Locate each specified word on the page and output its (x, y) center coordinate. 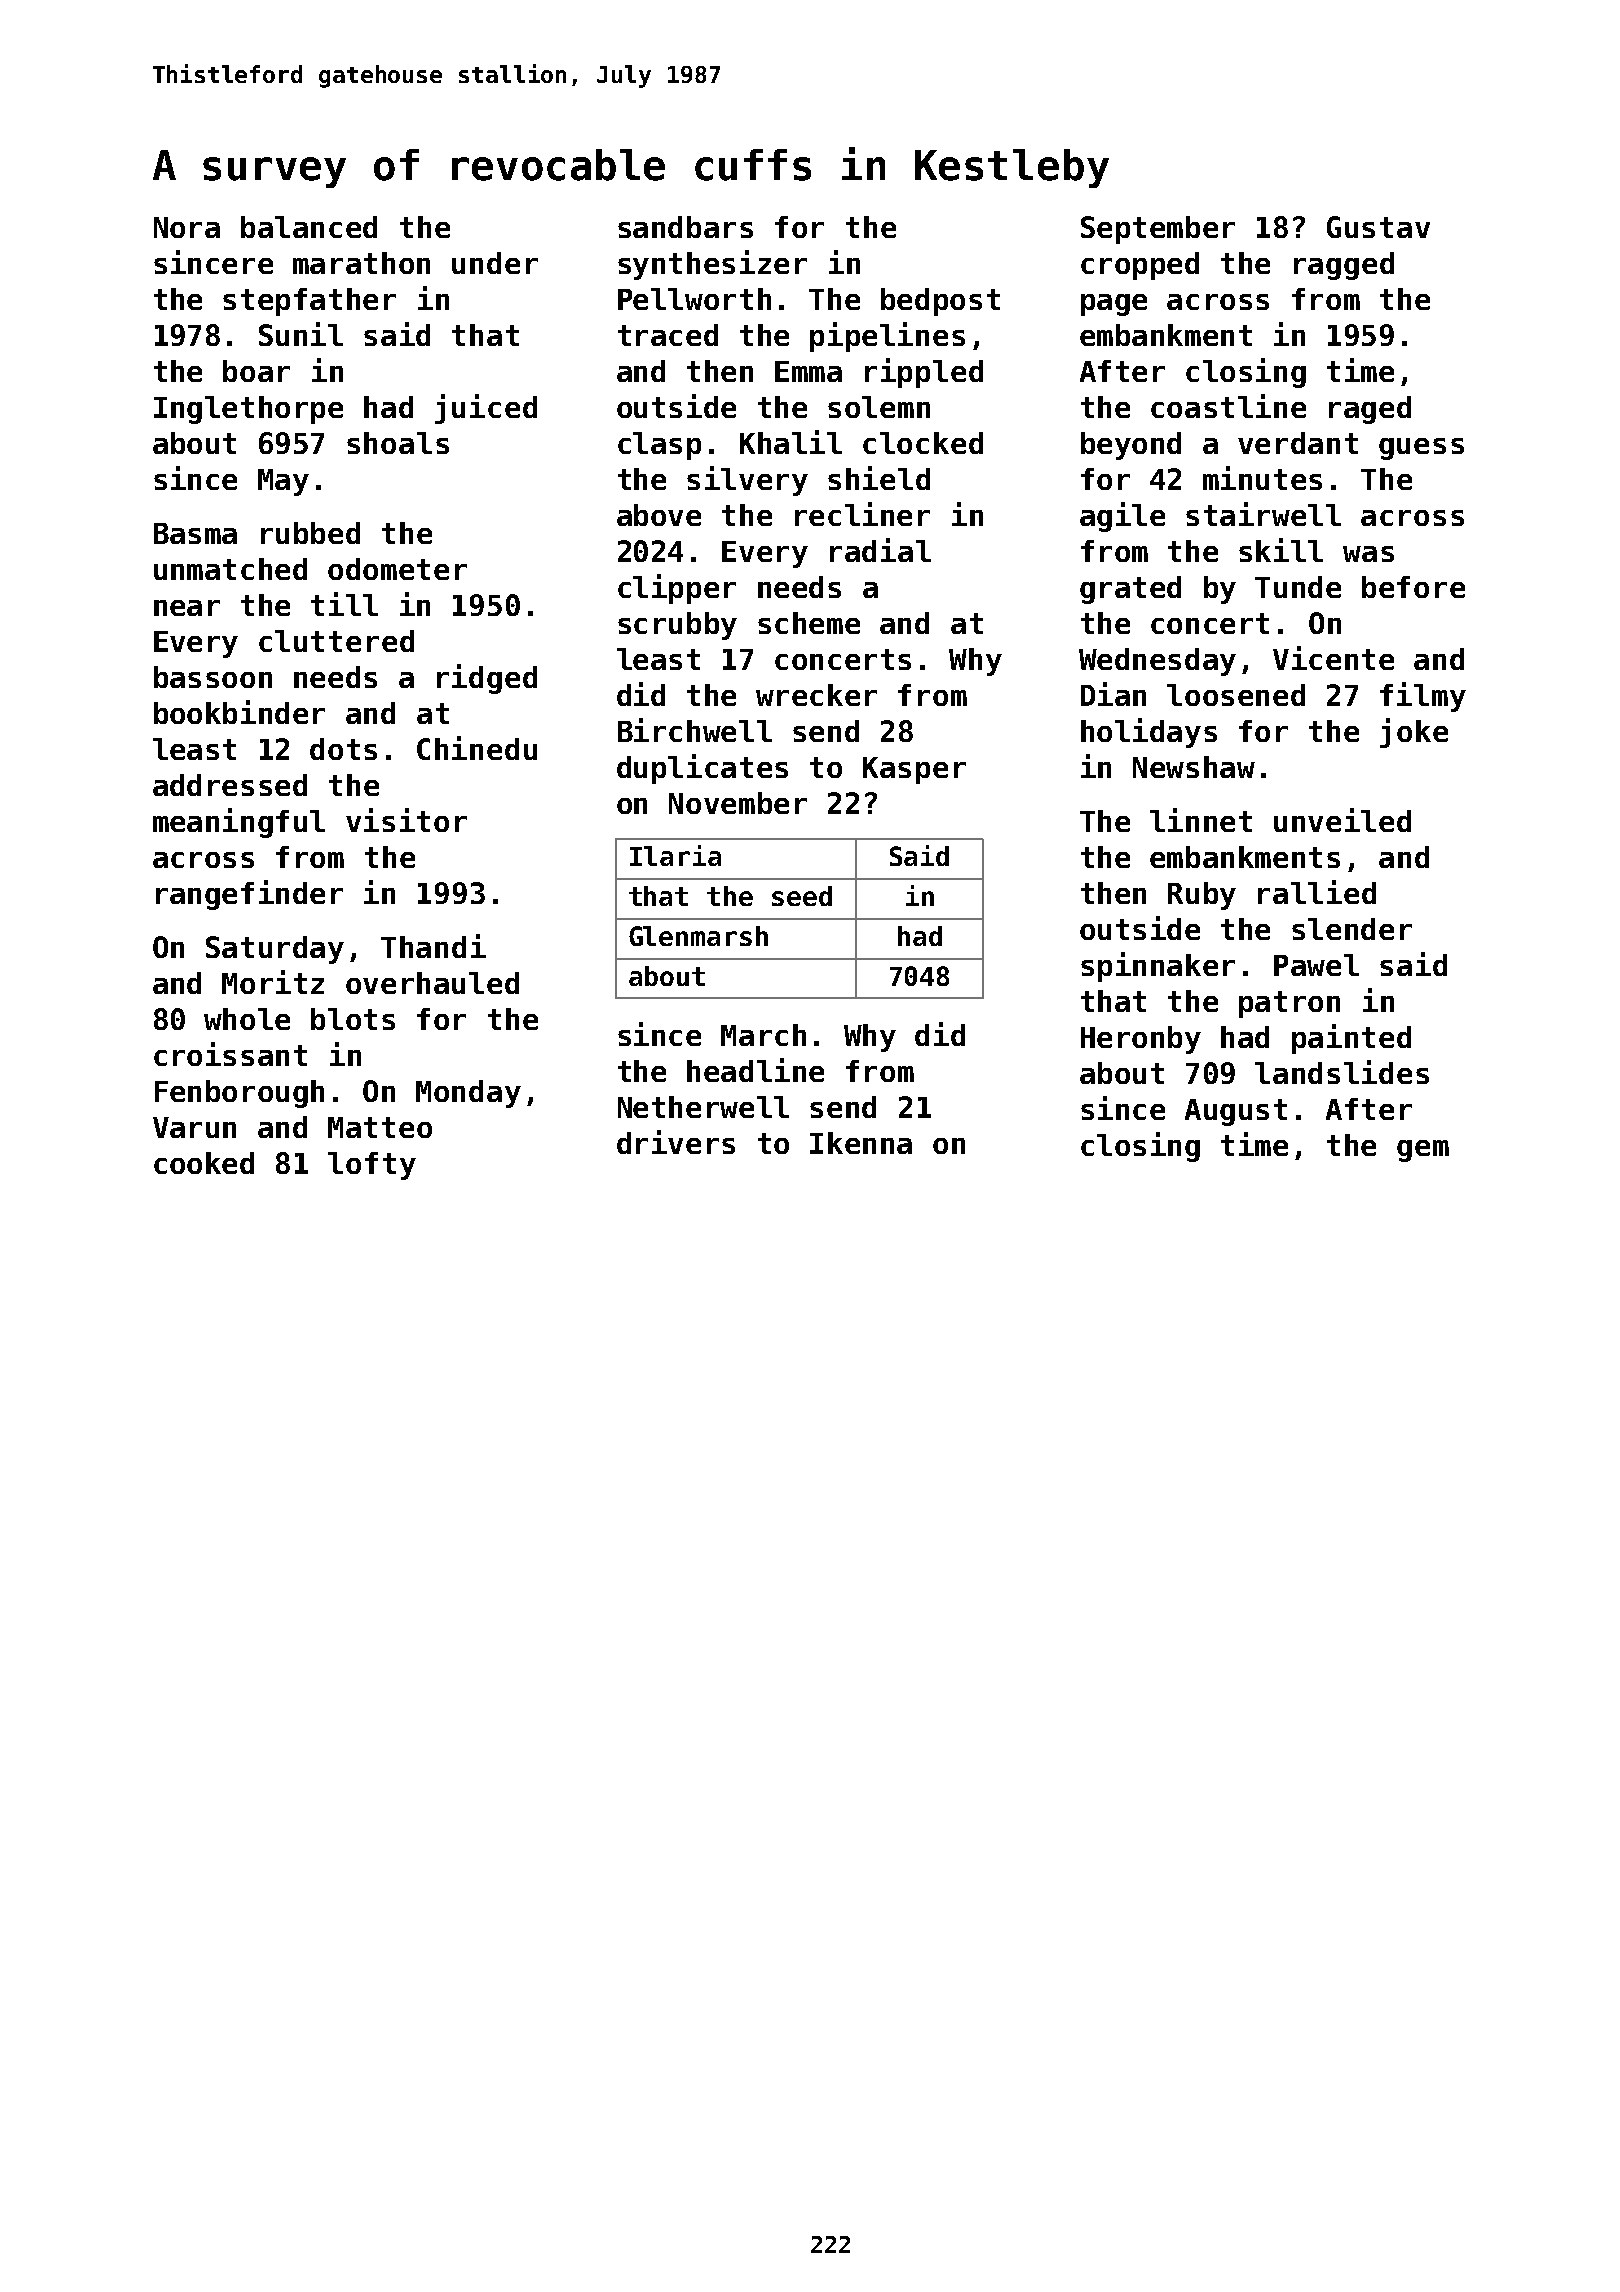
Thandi (433, 946)
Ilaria (675, 855)
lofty (372, 1166)
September (1158, 230)
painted (1351, 1039)
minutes (1262, 478)
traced (668, 335)
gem (1423, 1151)
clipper (677, 589)
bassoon (213, 677)
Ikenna (861, 1143)
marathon (361, 263)
